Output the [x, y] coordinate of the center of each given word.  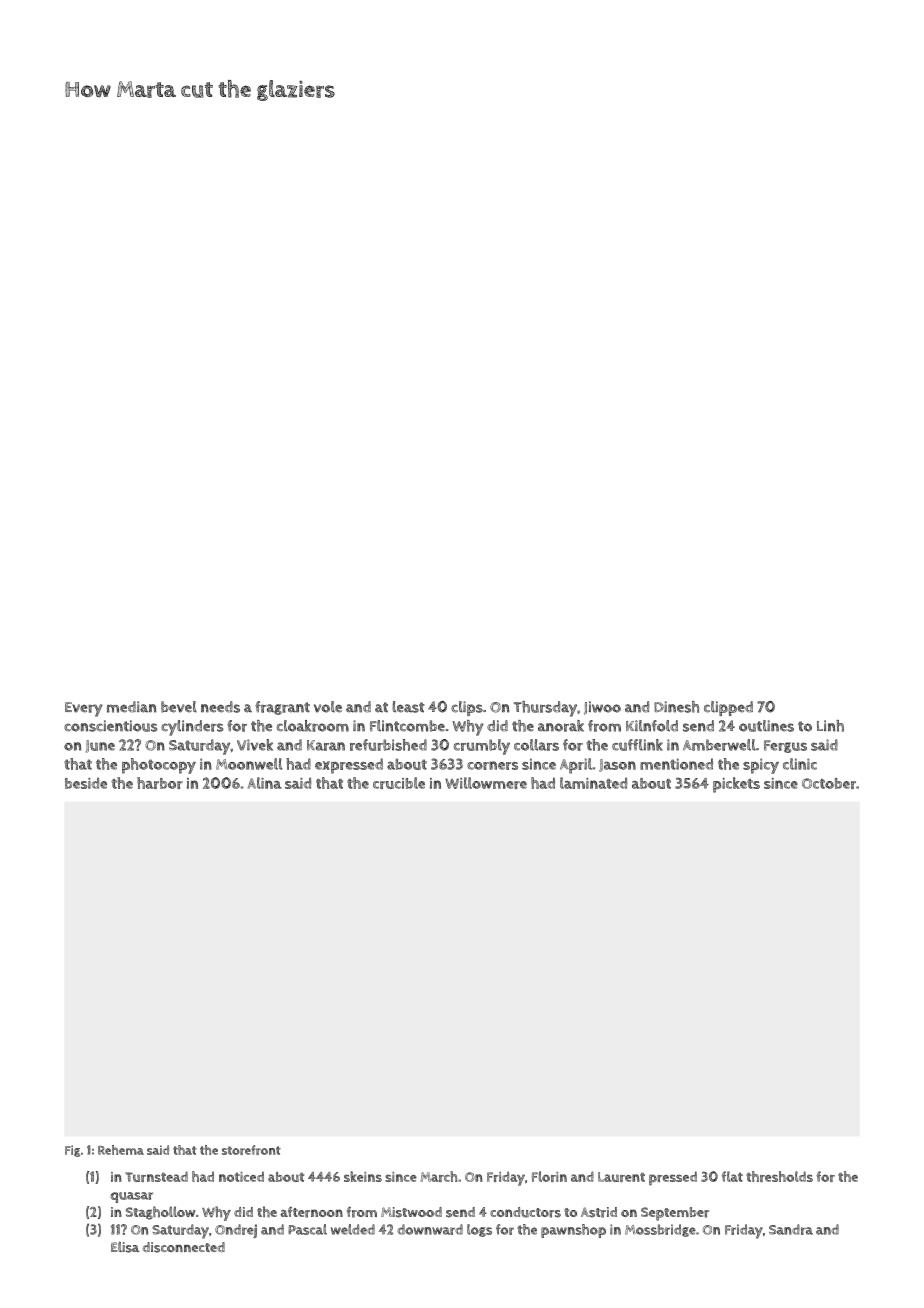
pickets [736, 785]
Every [84, 709]
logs [479, 1230]
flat [732, 1176]
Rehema [121, 1150]
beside [86, 783]
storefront [251, 1150]
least [408, 707]
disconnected [183, 1247]
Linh [830, 726]
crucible [399, 783]
